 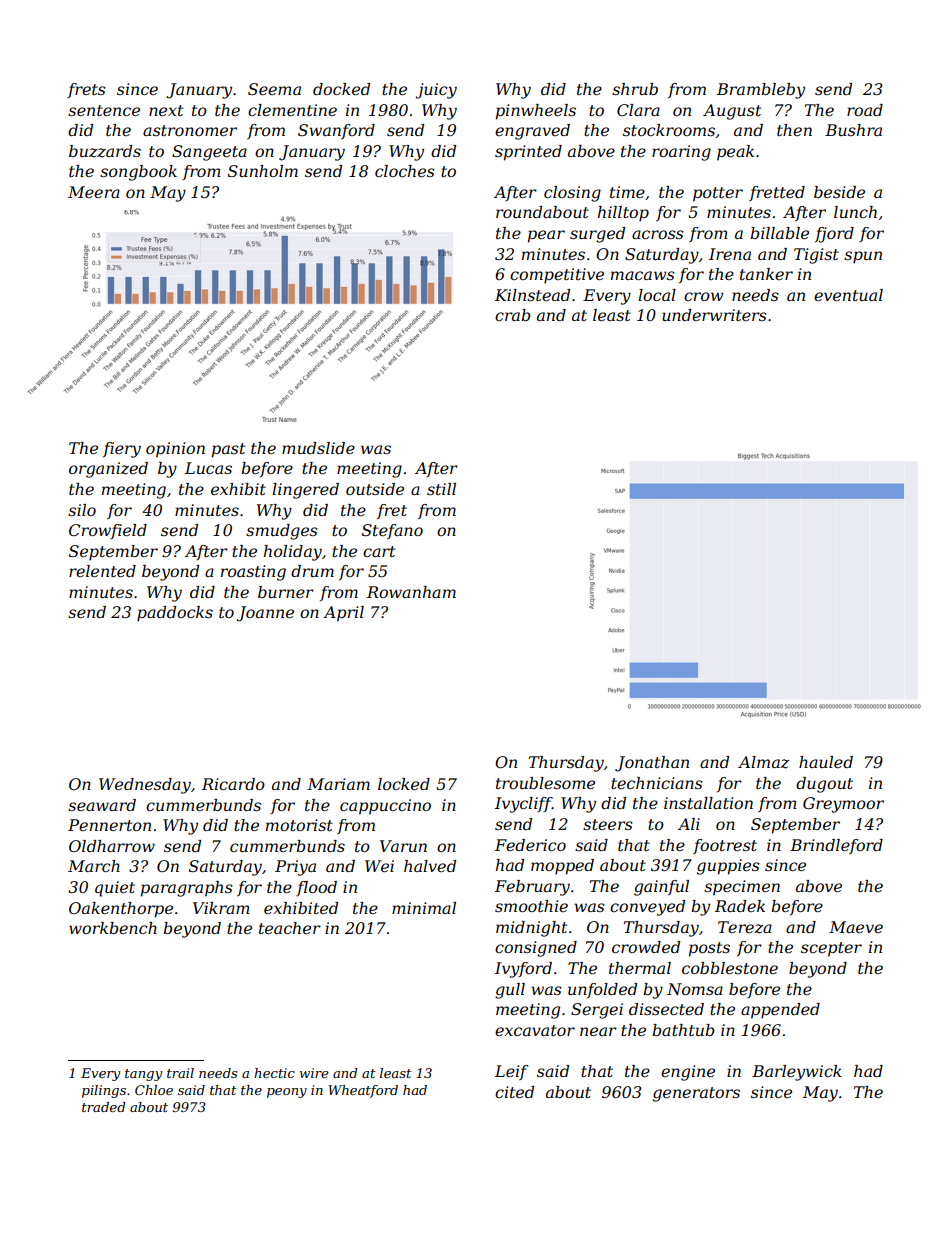 What do you see at coordinates (175, 450) in the screenshot?
I see `opinion` at bounding box center [175, 450].
